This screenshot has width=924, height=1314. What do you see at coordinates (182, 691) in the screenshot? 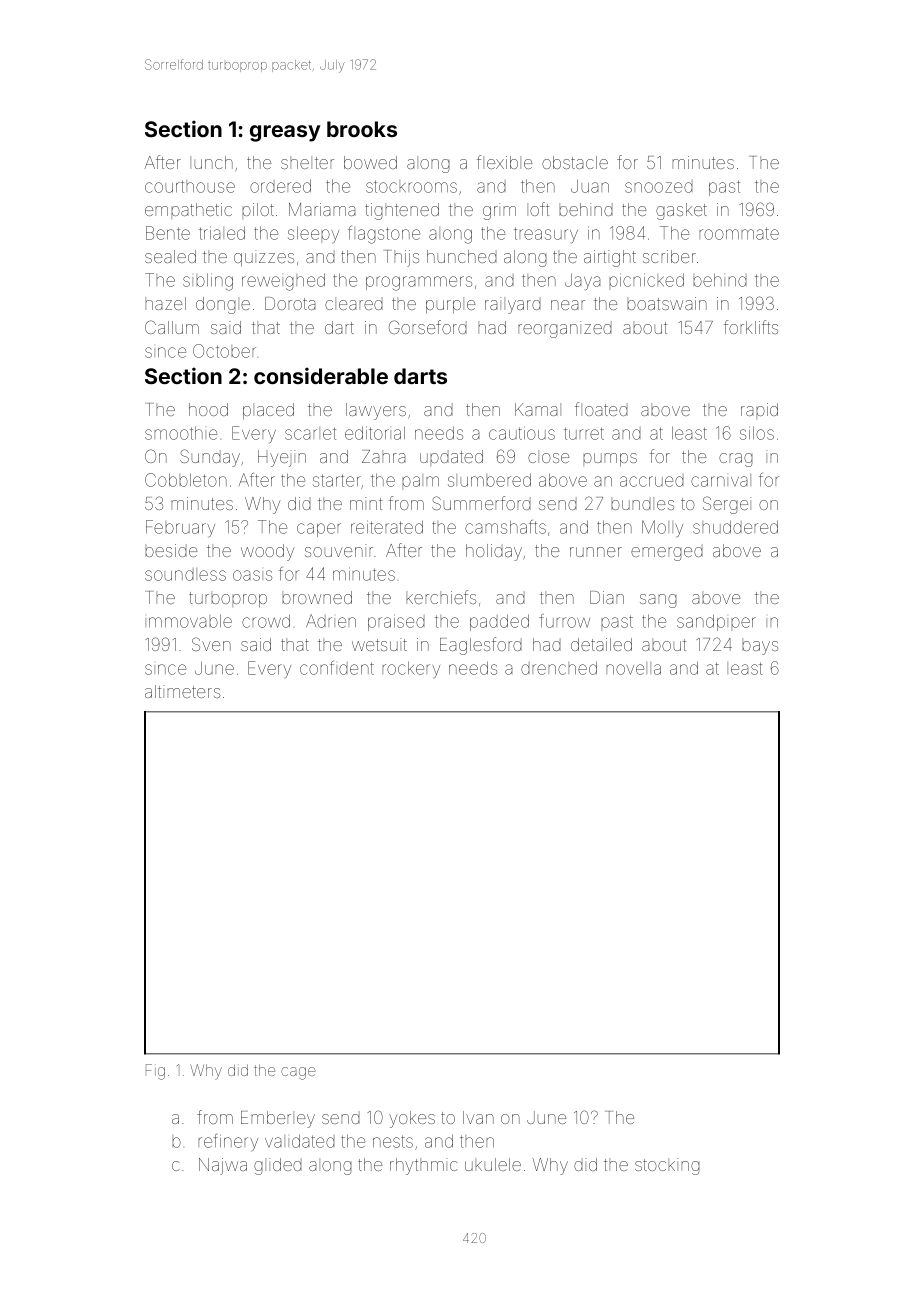
I see `altimeters` at bounding box center [182, 691].
